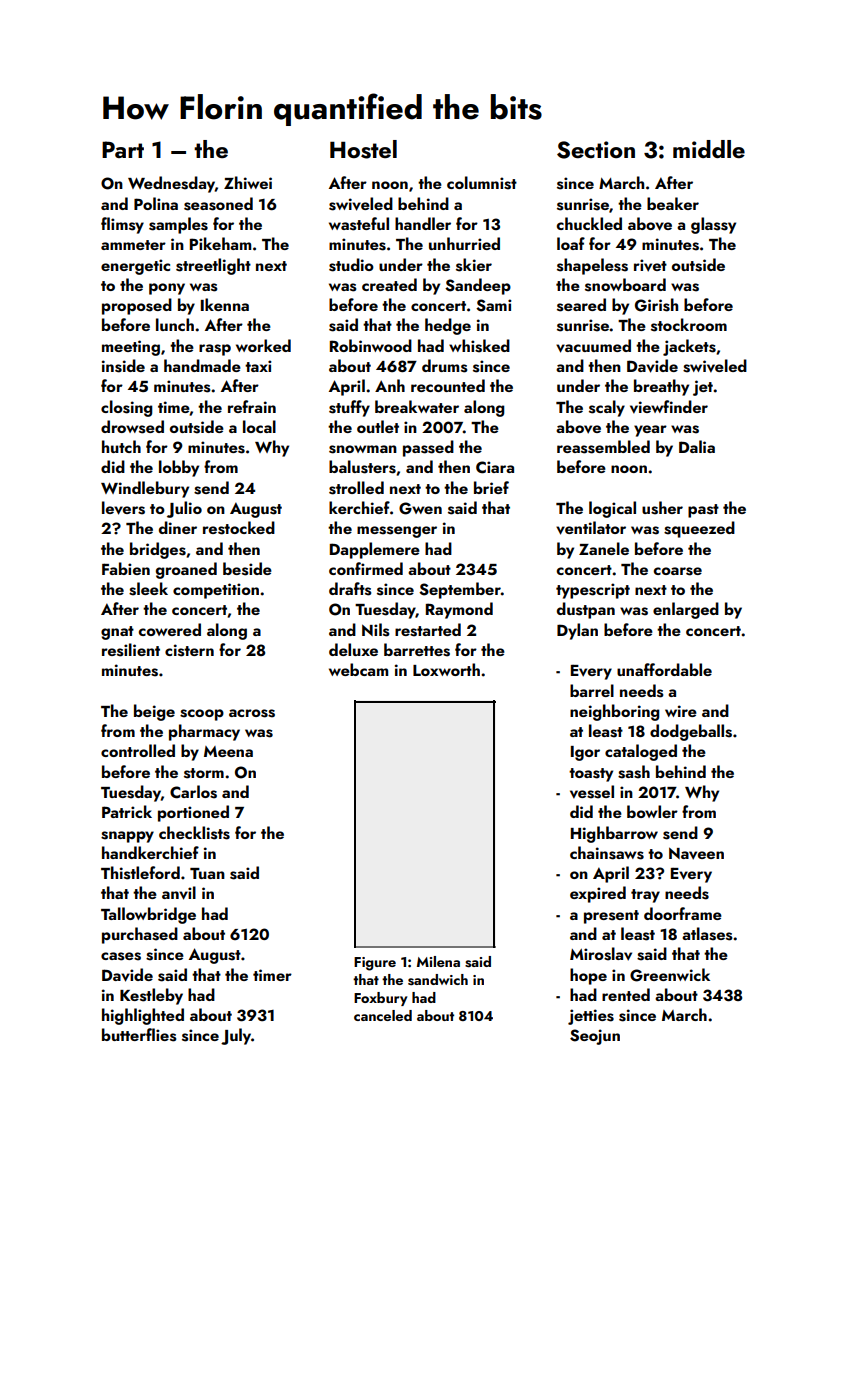 This screenshot has height=1400, width=849. Describe the element at coordinates (179, 893) in the screenshot. I see `anvil` at that location.
